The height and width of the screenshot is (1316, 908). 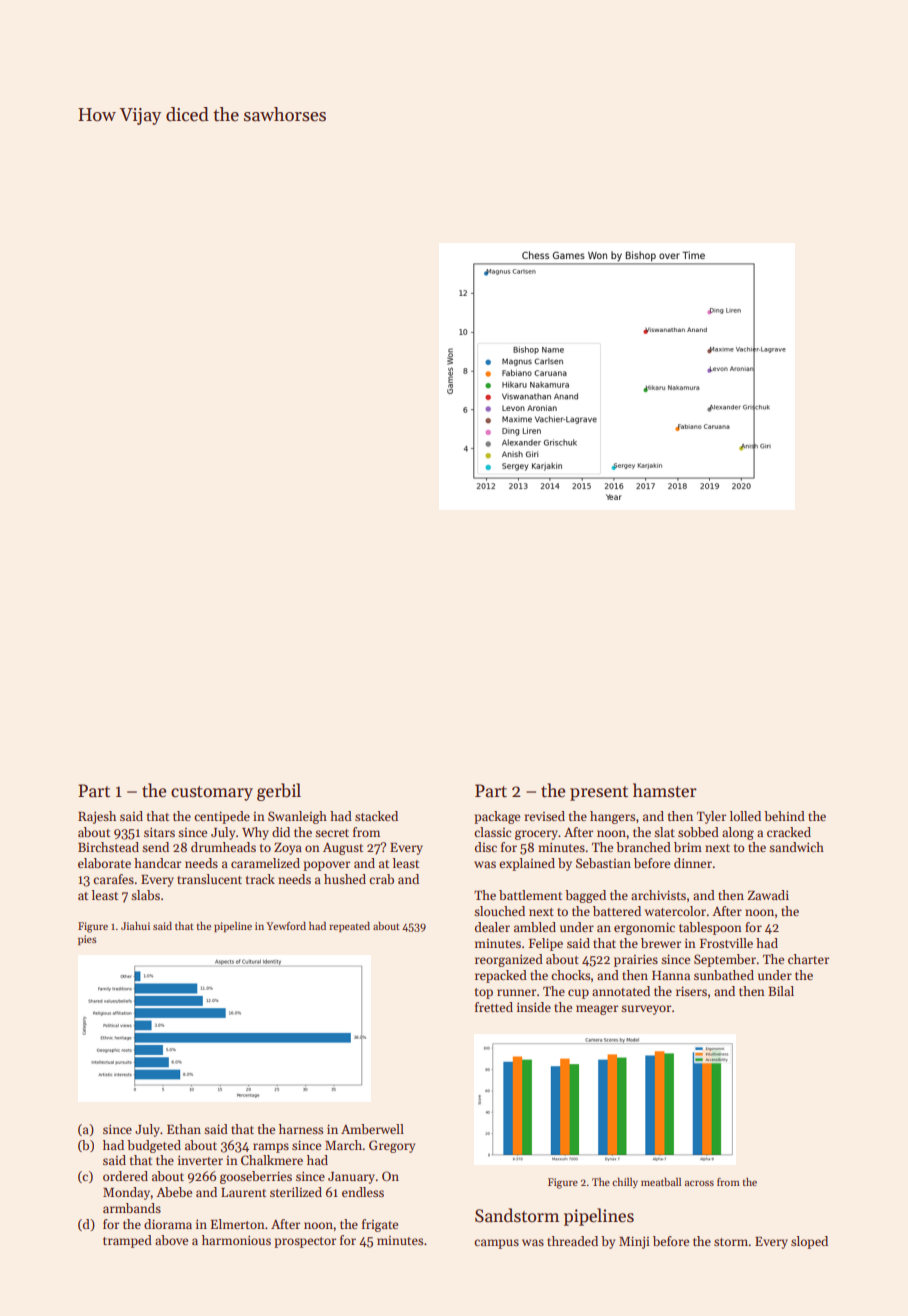 I want to click on surveyor, so click(x=646, y=1010).
